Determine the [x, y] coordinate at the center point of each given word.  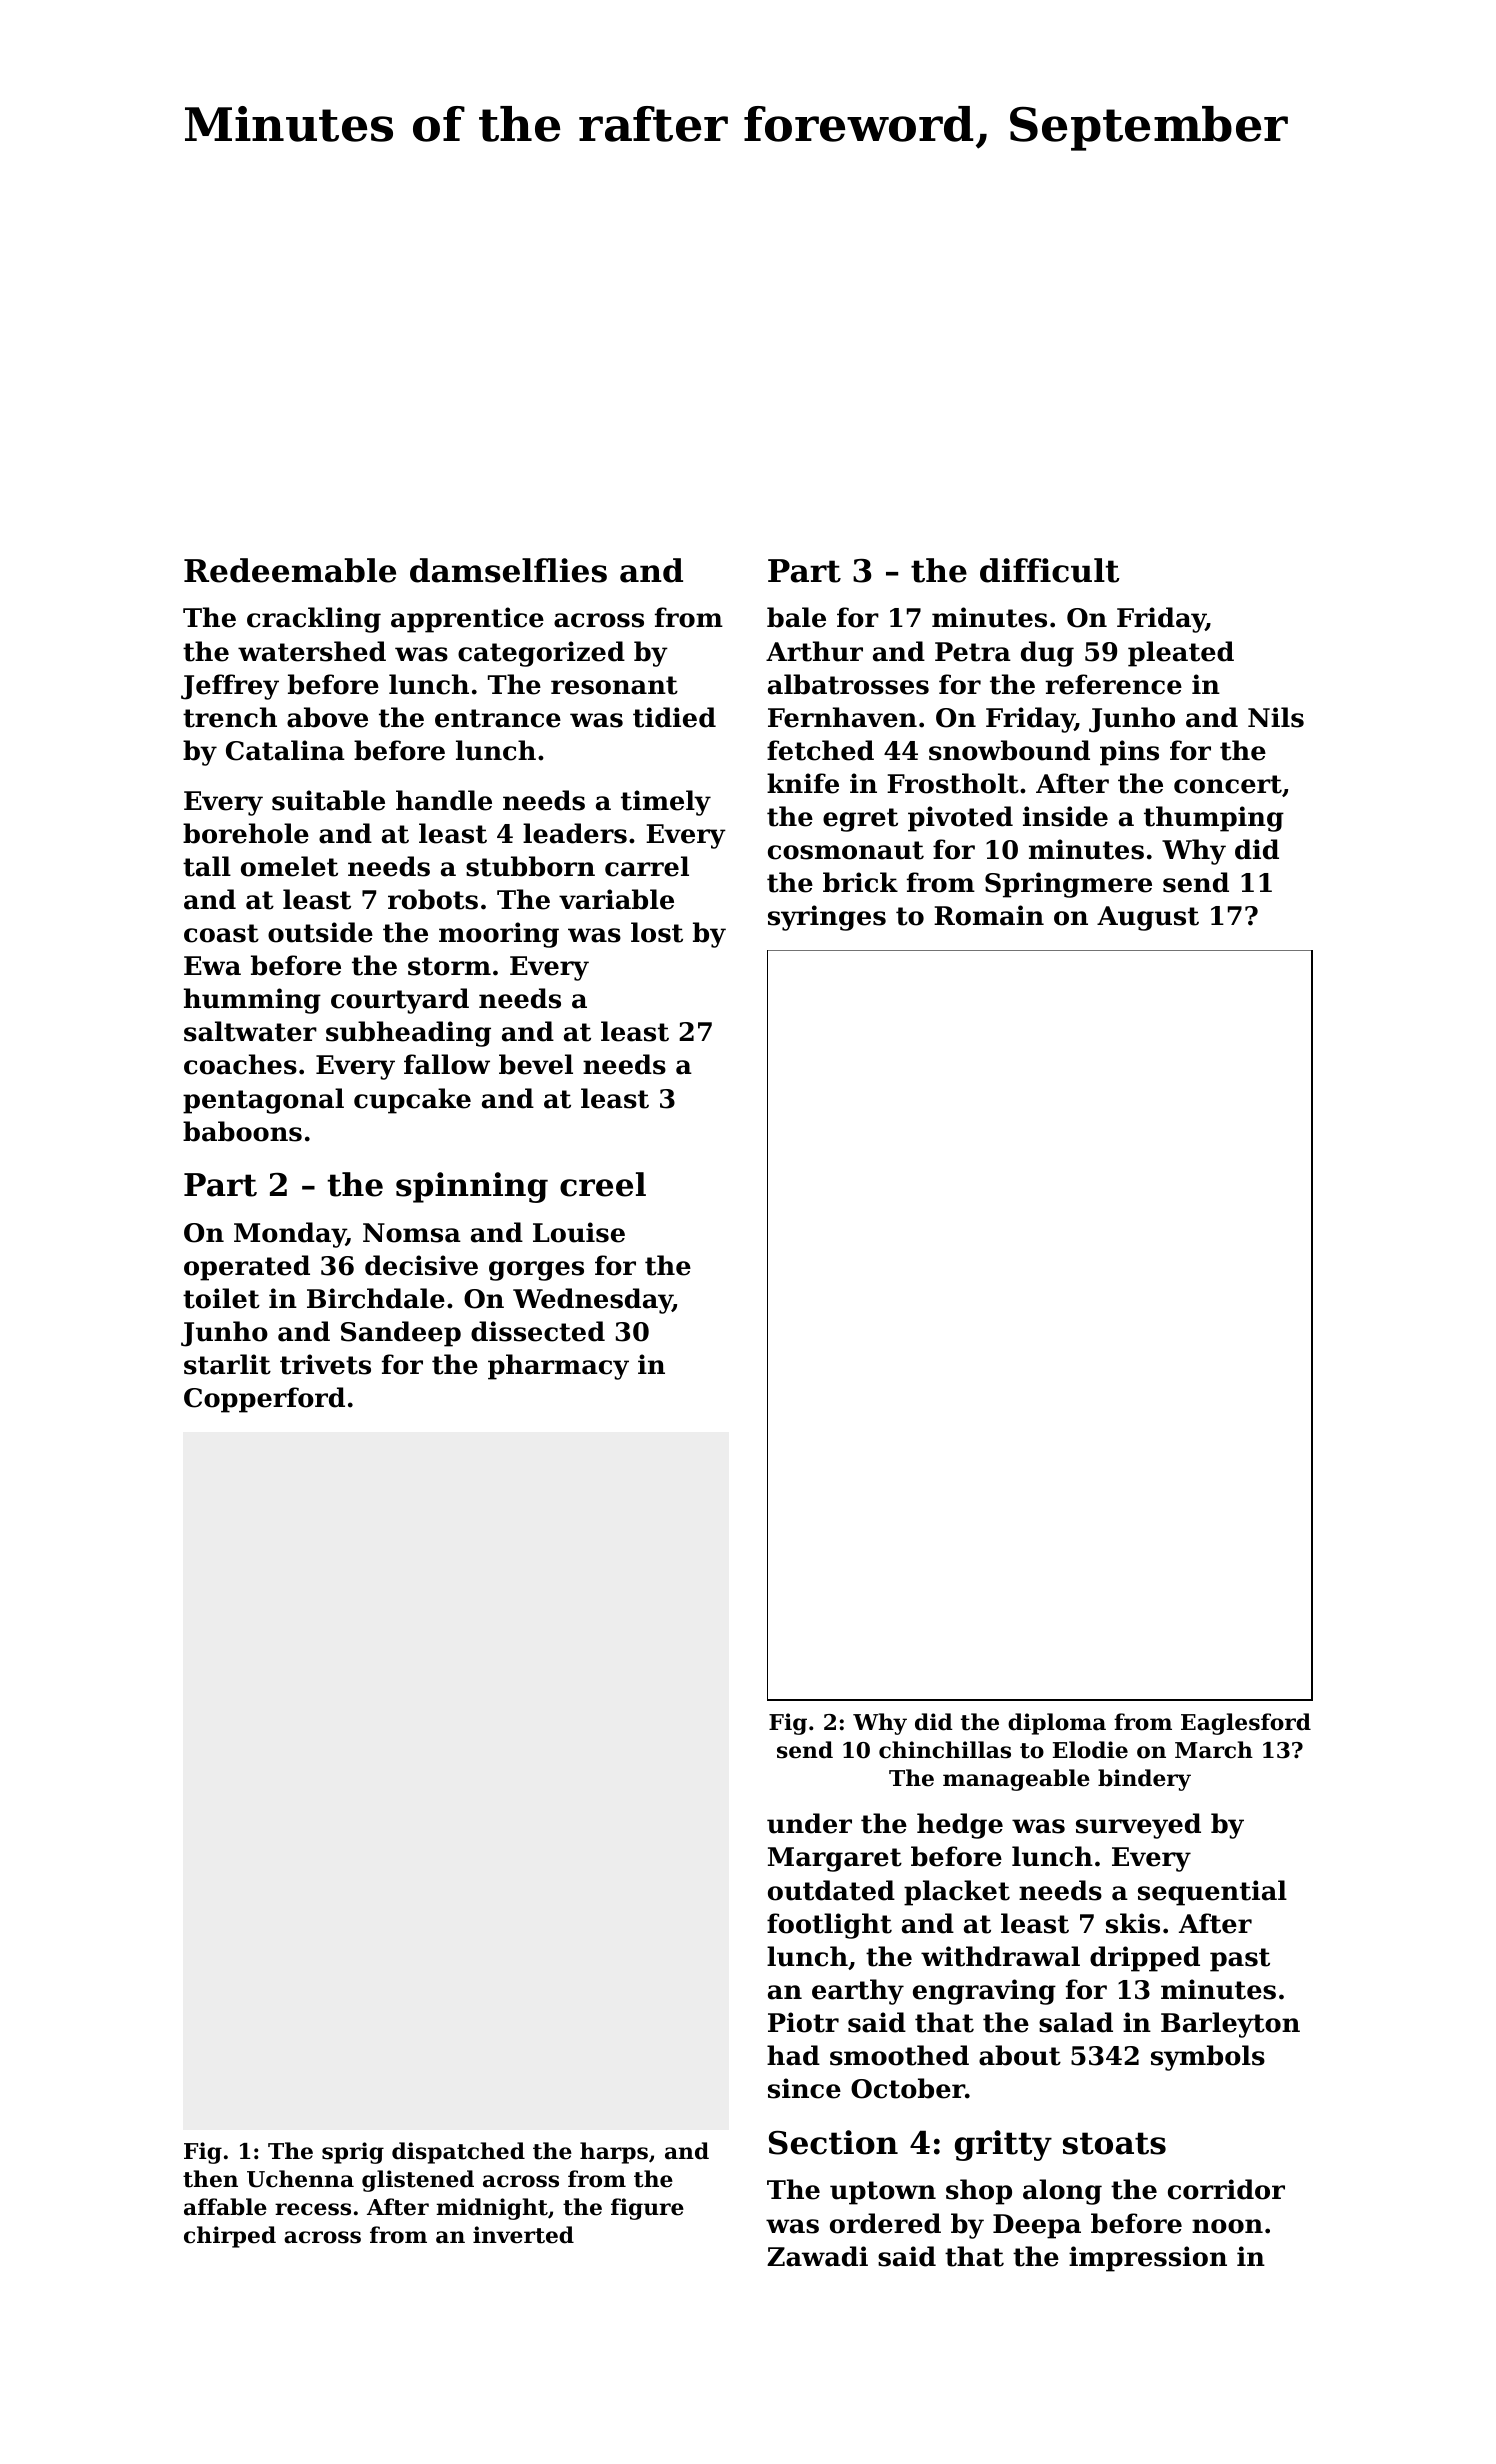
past [1240, 1960]
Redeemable [290, 570]
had [793, 2055]
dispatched [458, 2153]
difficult [1049, 570]
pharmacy [558, 1367]
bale [796, 617]
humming [252, 1001]
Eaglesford [1246, 1724]
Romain [989, 915]
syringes [827, 918]
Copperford [264, 1400]
